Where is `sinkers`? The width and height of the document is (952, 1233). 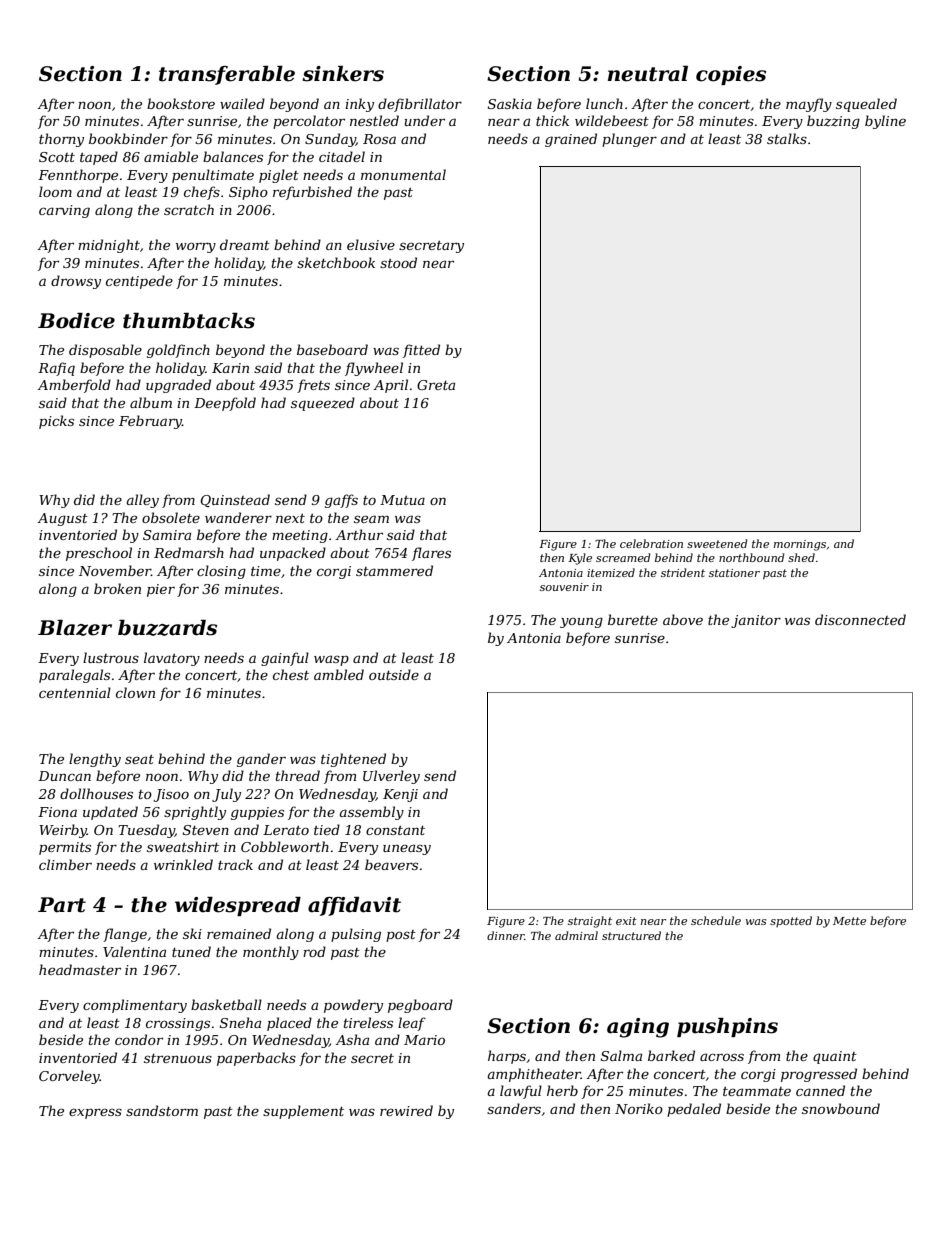
sinkers is located at coordinates (343, 74).
